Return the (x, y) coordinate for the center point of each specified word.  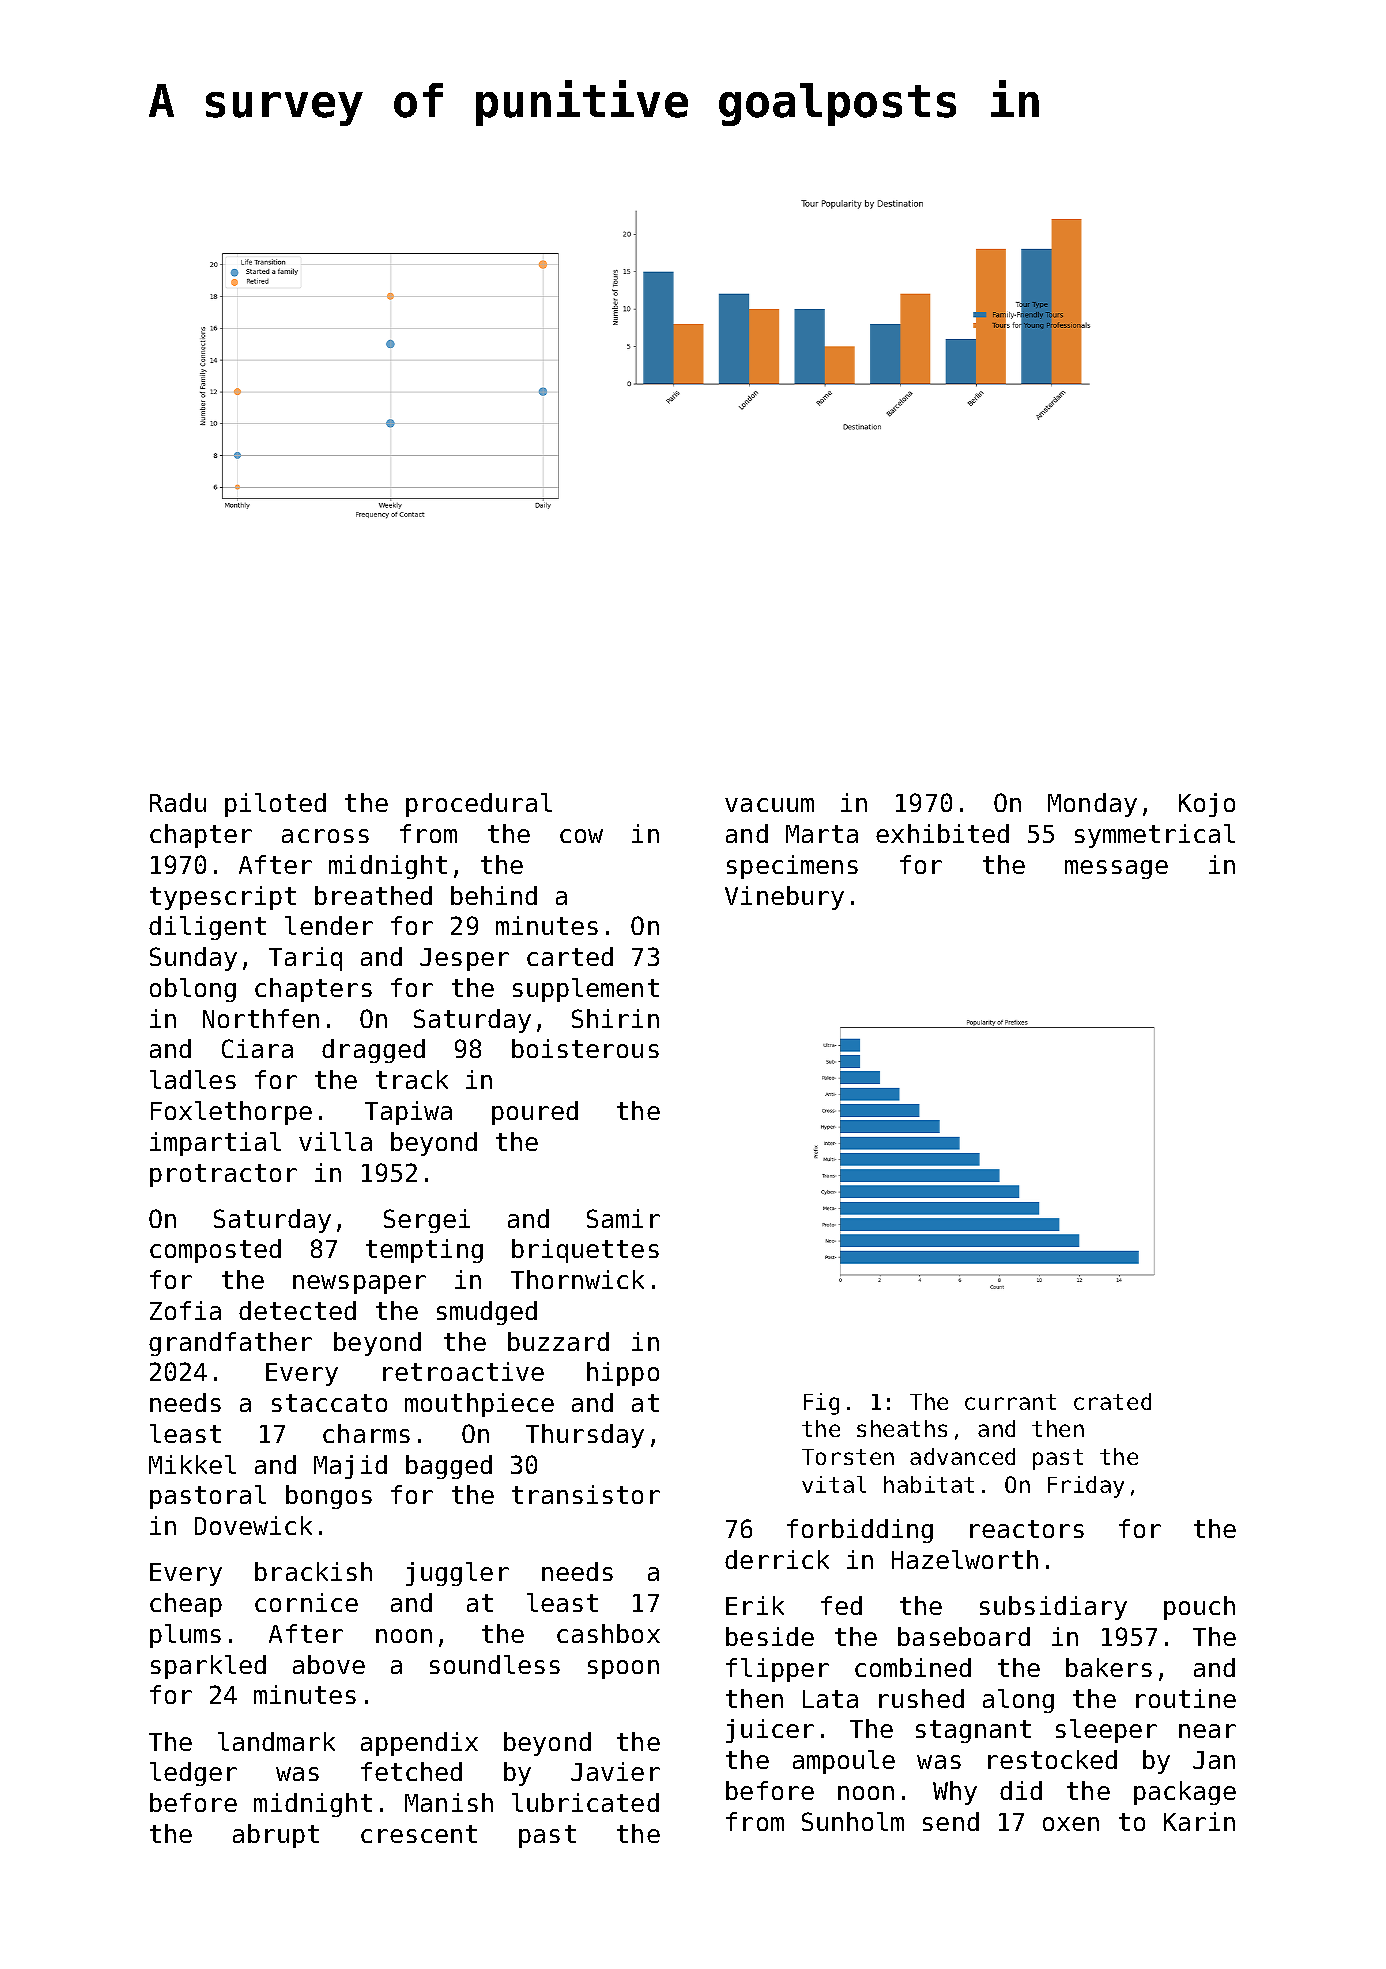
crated (1112, 1401)
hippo (623, 1374)
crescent (419, 1834)
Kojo (1207, 805)
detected (297, 1310)
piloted (275, 805)
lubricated (585, 1802)
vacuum (769, 805)
